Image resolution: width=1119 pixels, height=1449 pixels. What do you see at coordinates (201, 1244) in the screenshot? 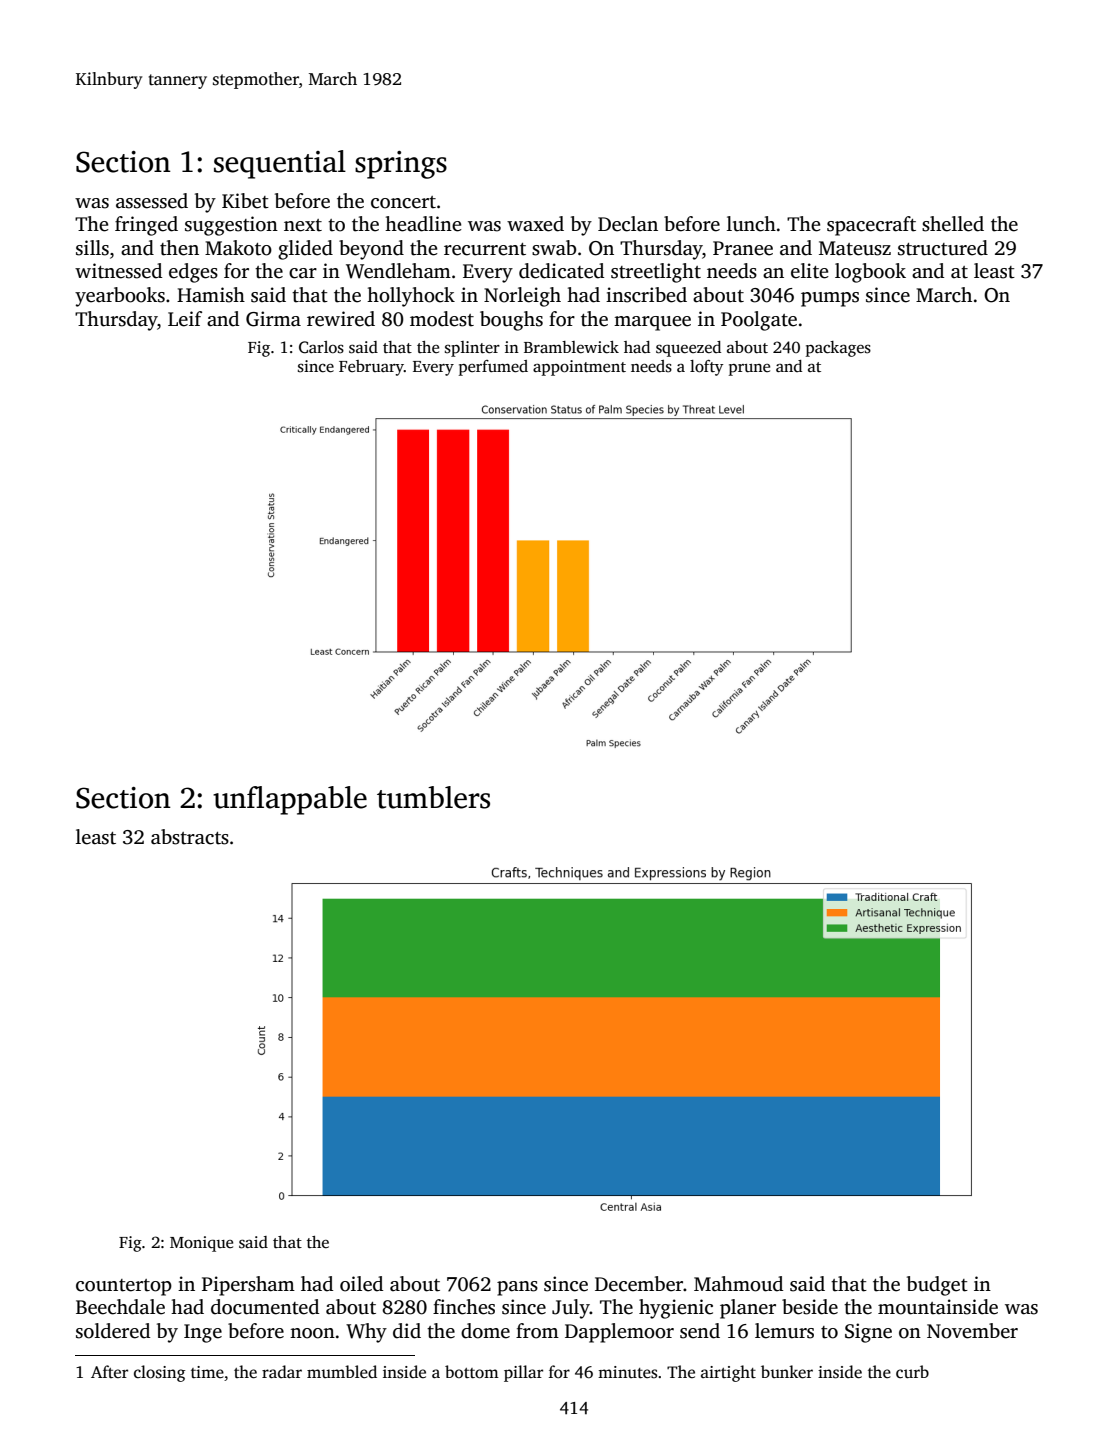
I see `Monique` at bounding box center [201, 1244].
